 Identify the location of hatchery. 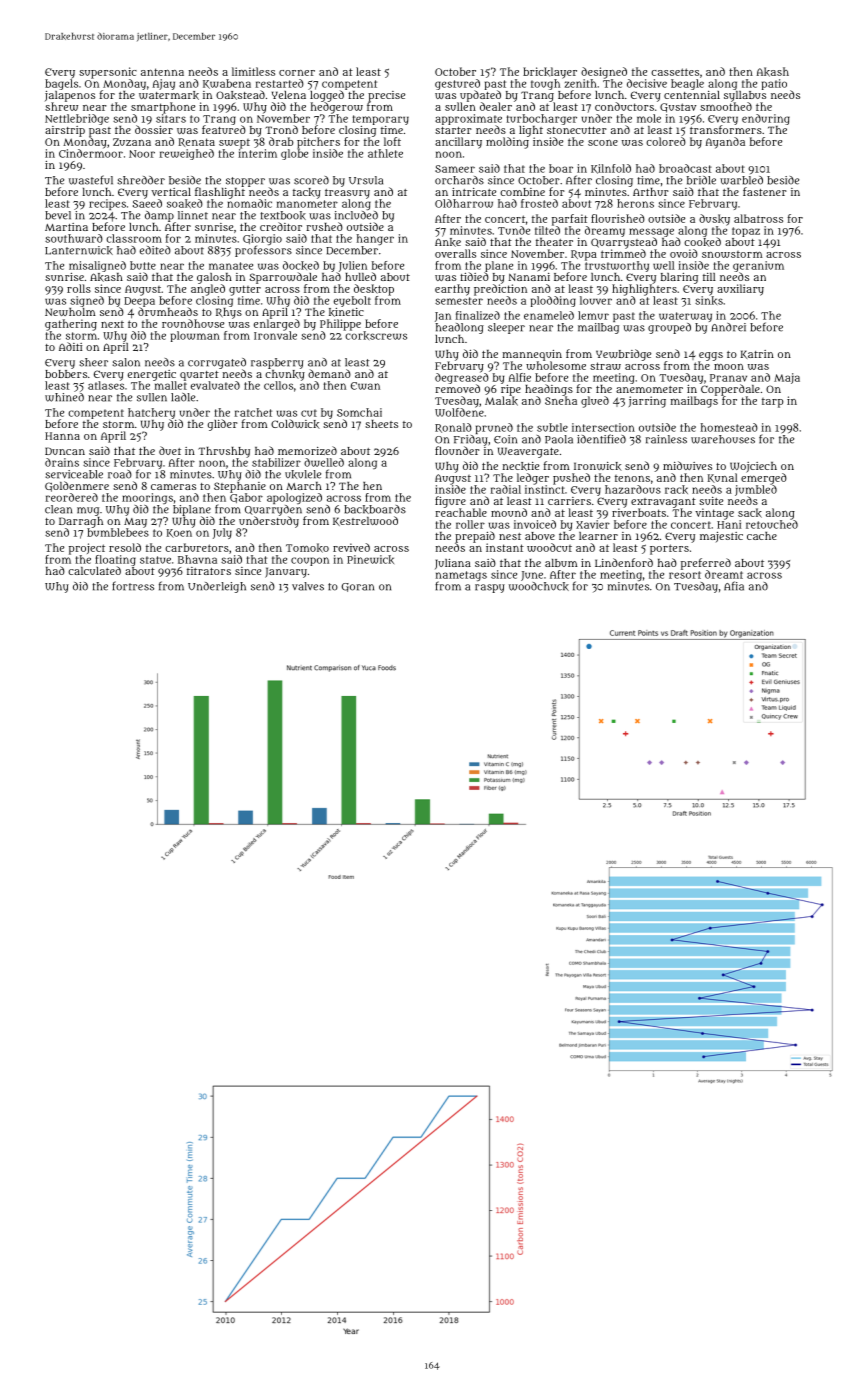
(151, 413).
